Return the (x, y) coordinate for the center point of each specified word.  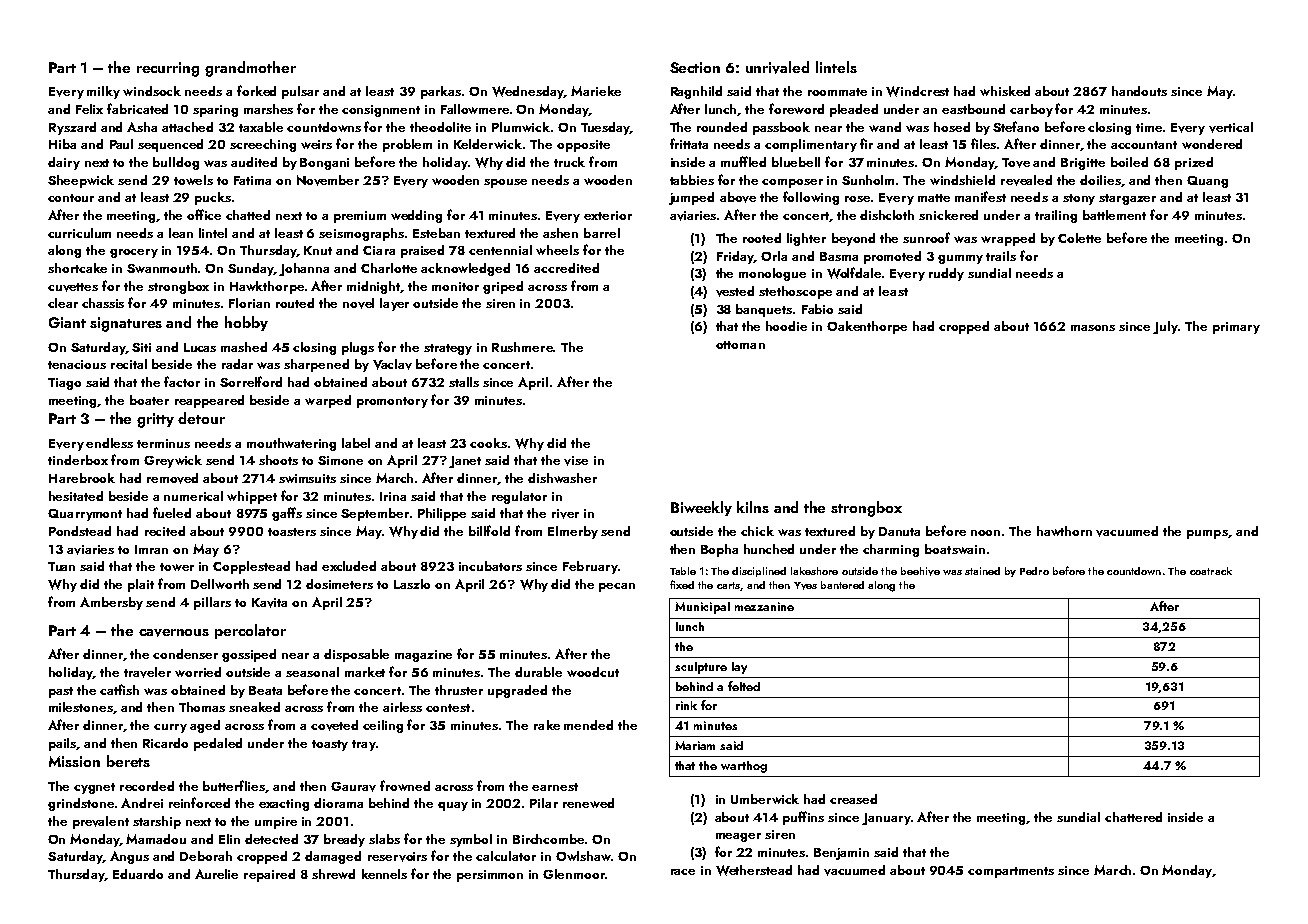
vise (576, 461)
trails (1001, 256)
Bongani (324, 164)
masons (1093, 328)
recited (165, 531)
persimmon (490, 876)
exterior (608, 215)
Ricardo (165, 743)
